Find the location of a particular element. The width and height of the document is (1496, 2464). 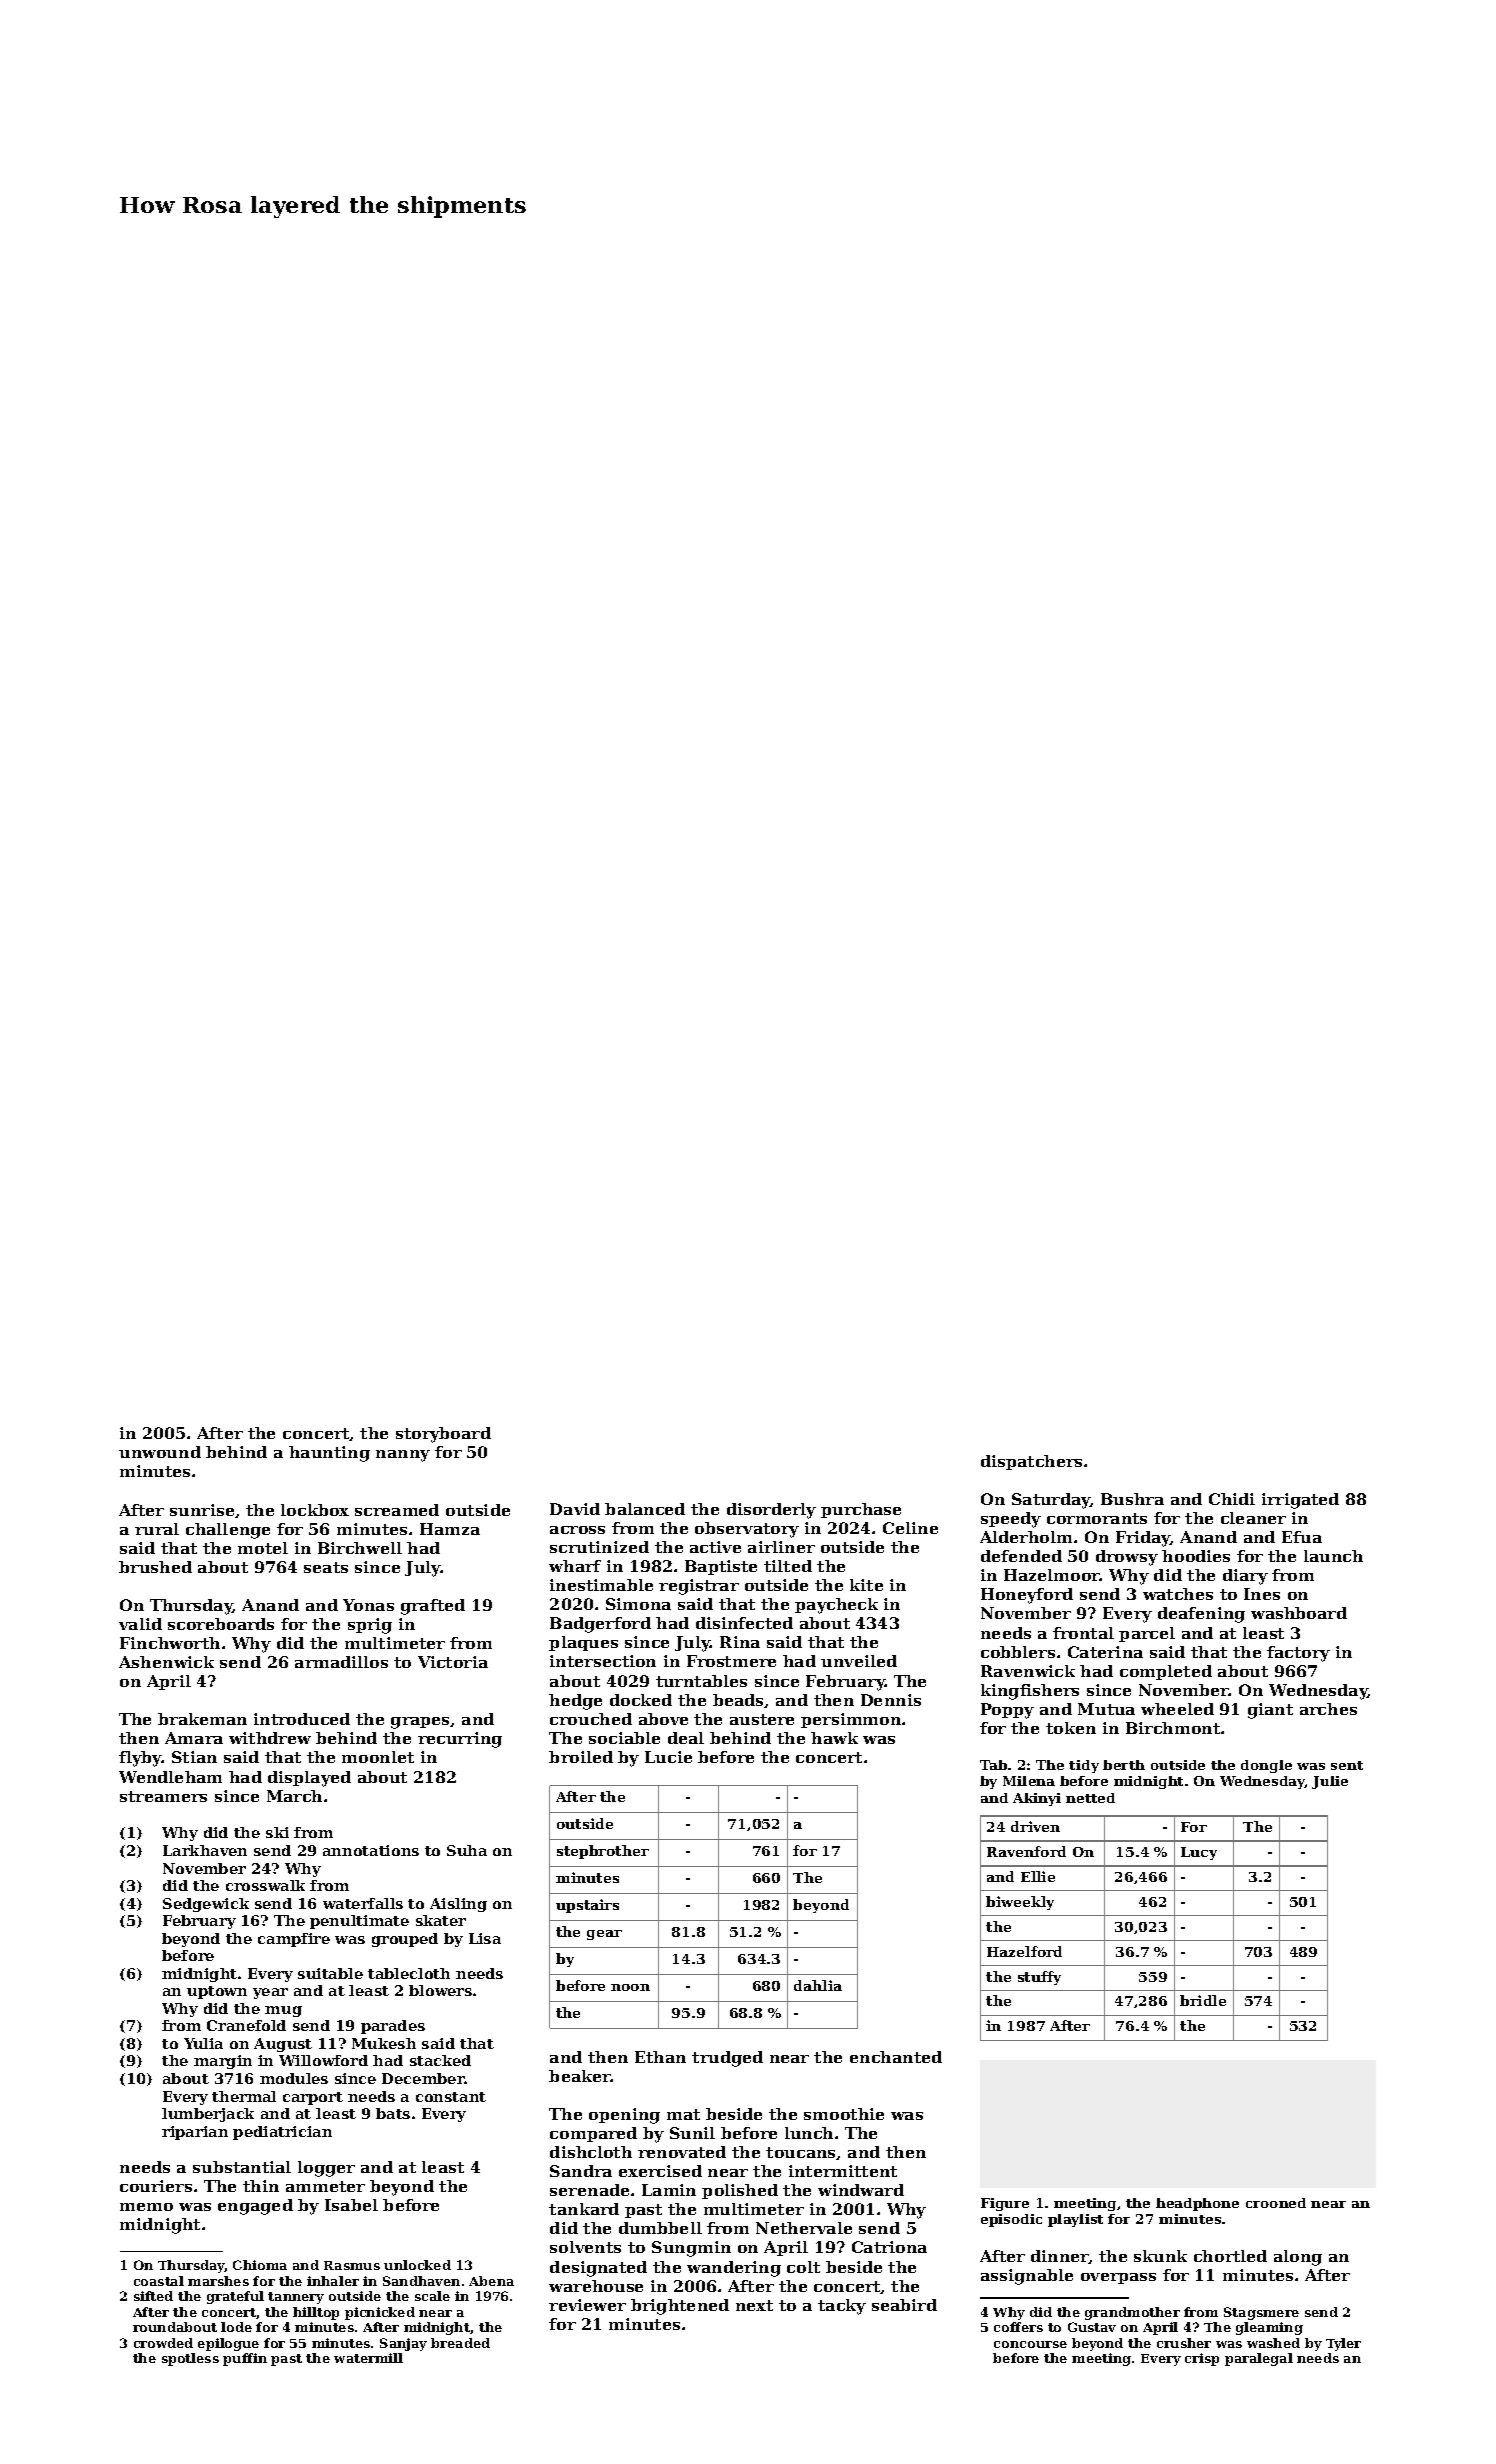

annotations is located at coordinates (371, 1850).
